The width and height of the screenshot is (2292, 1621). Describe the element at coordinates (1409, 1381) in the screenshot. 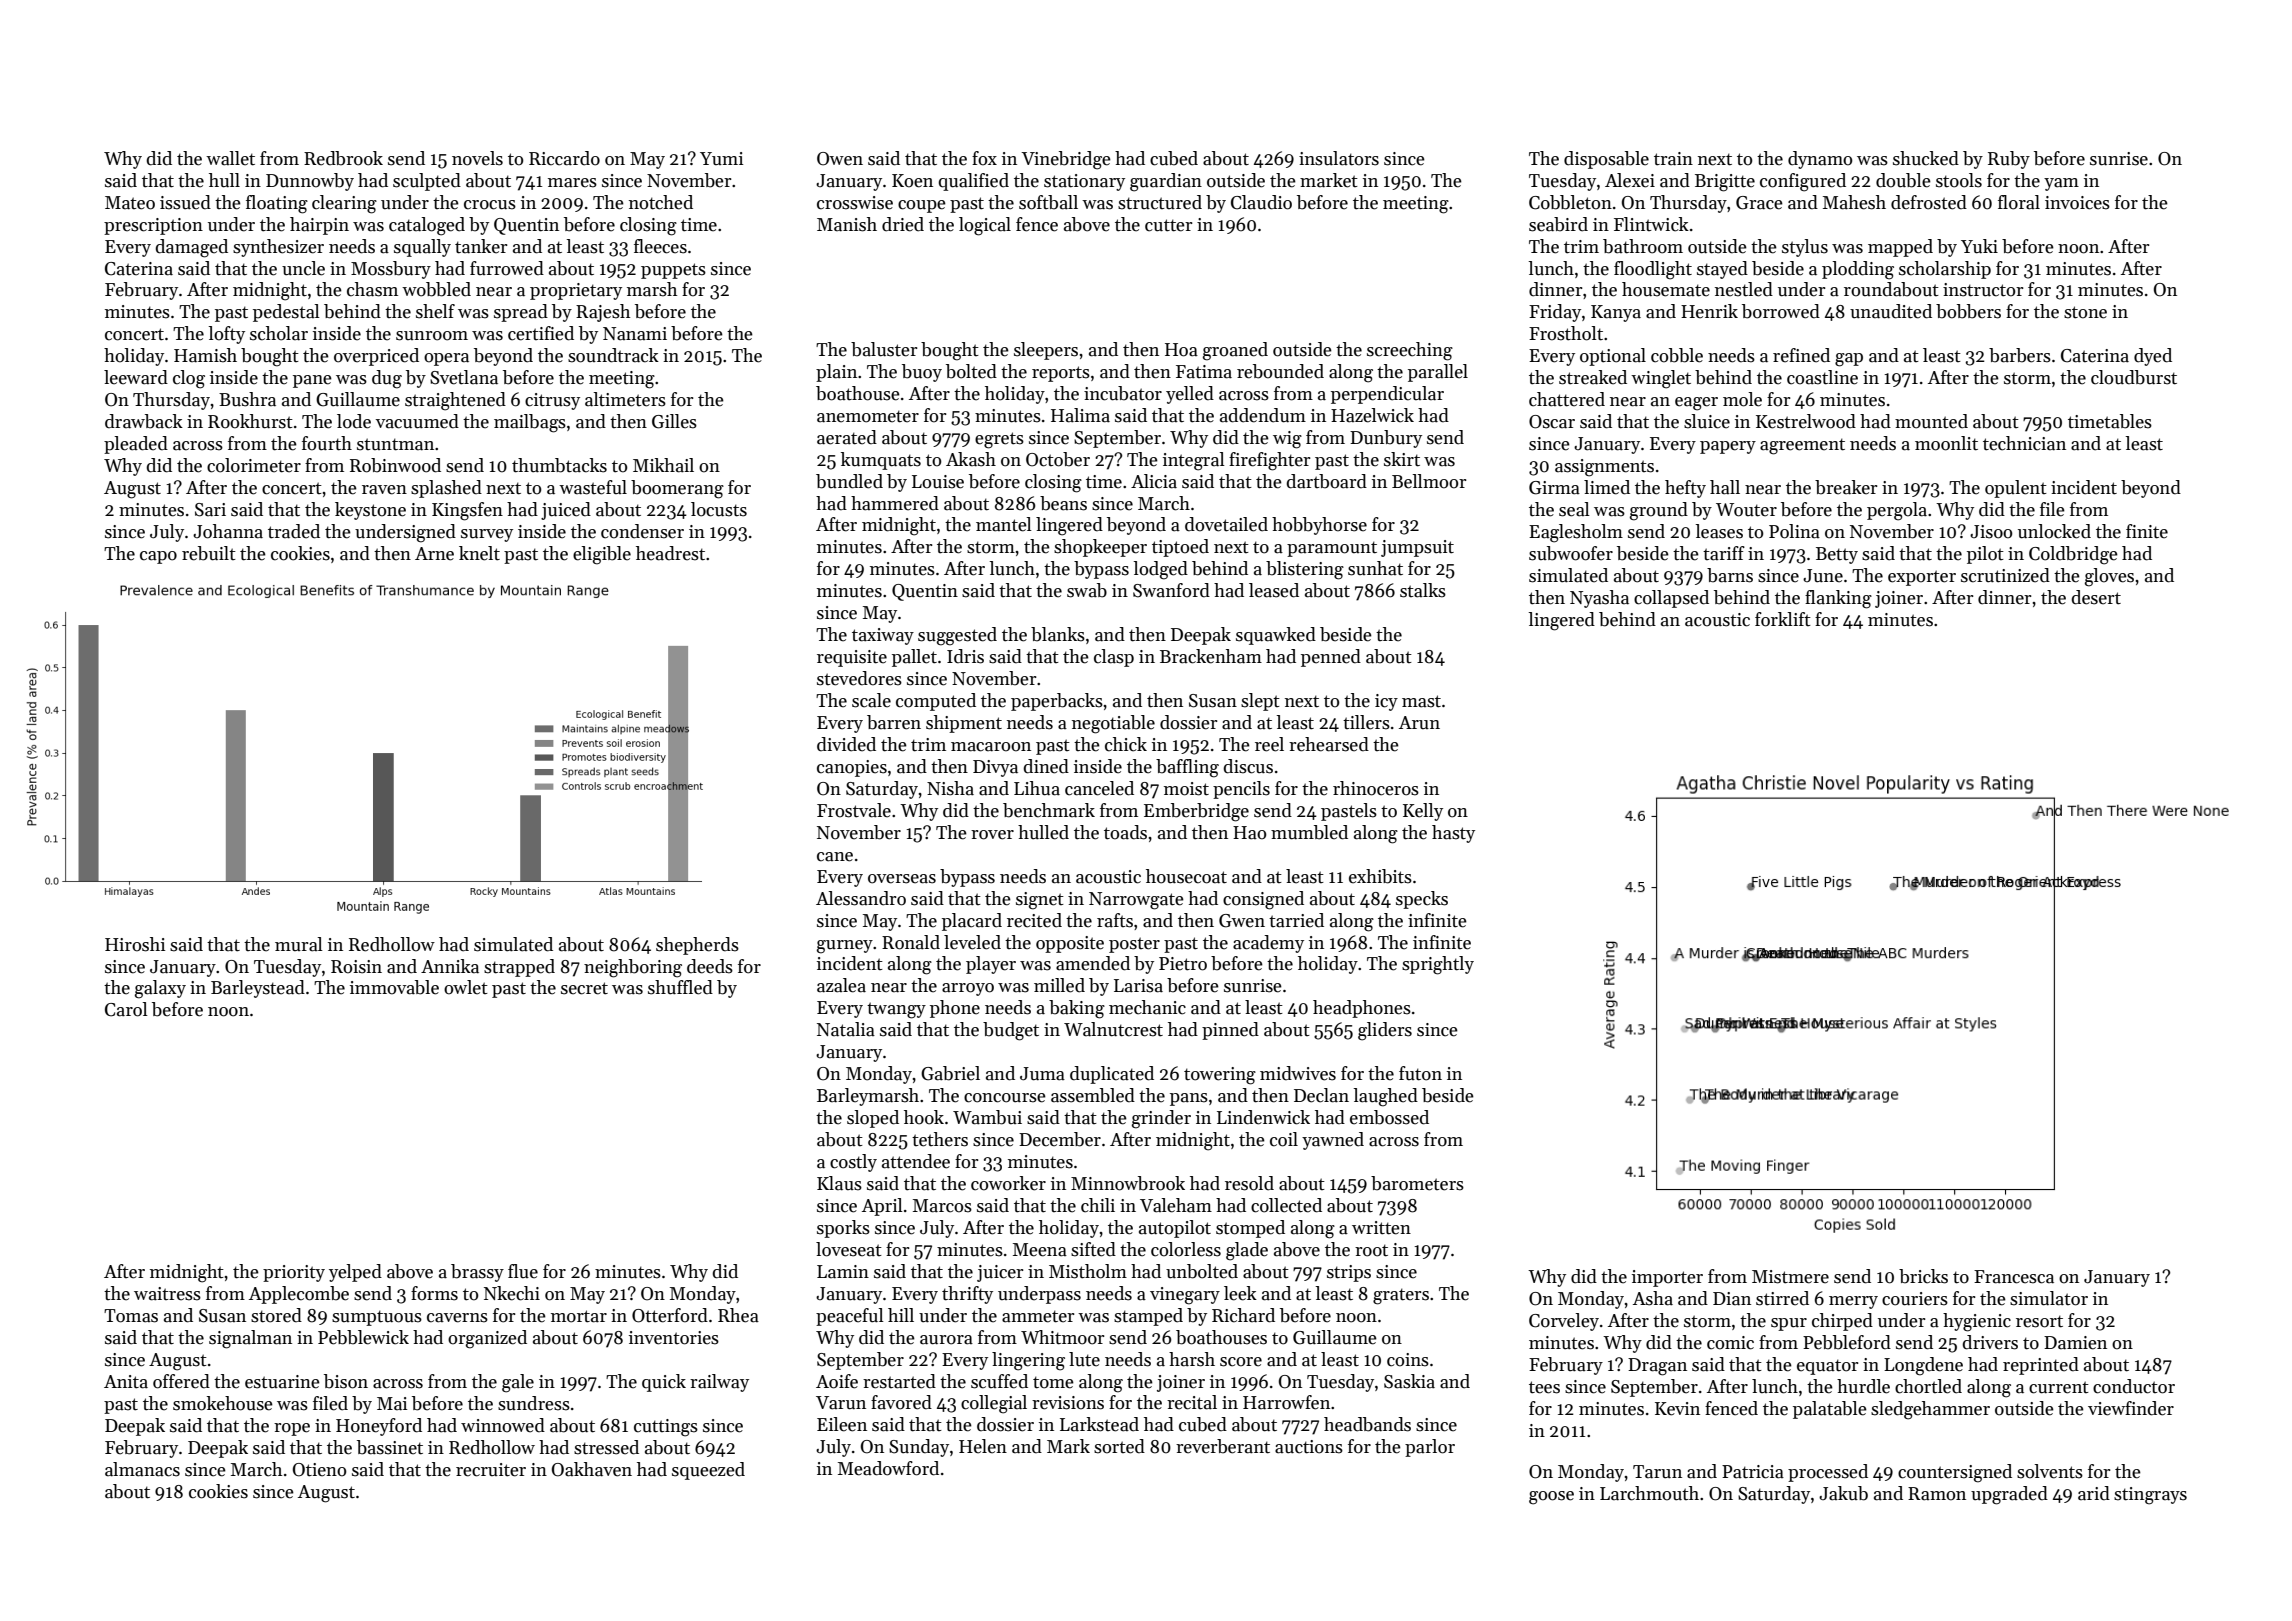

I see `Saskia` at that location.
